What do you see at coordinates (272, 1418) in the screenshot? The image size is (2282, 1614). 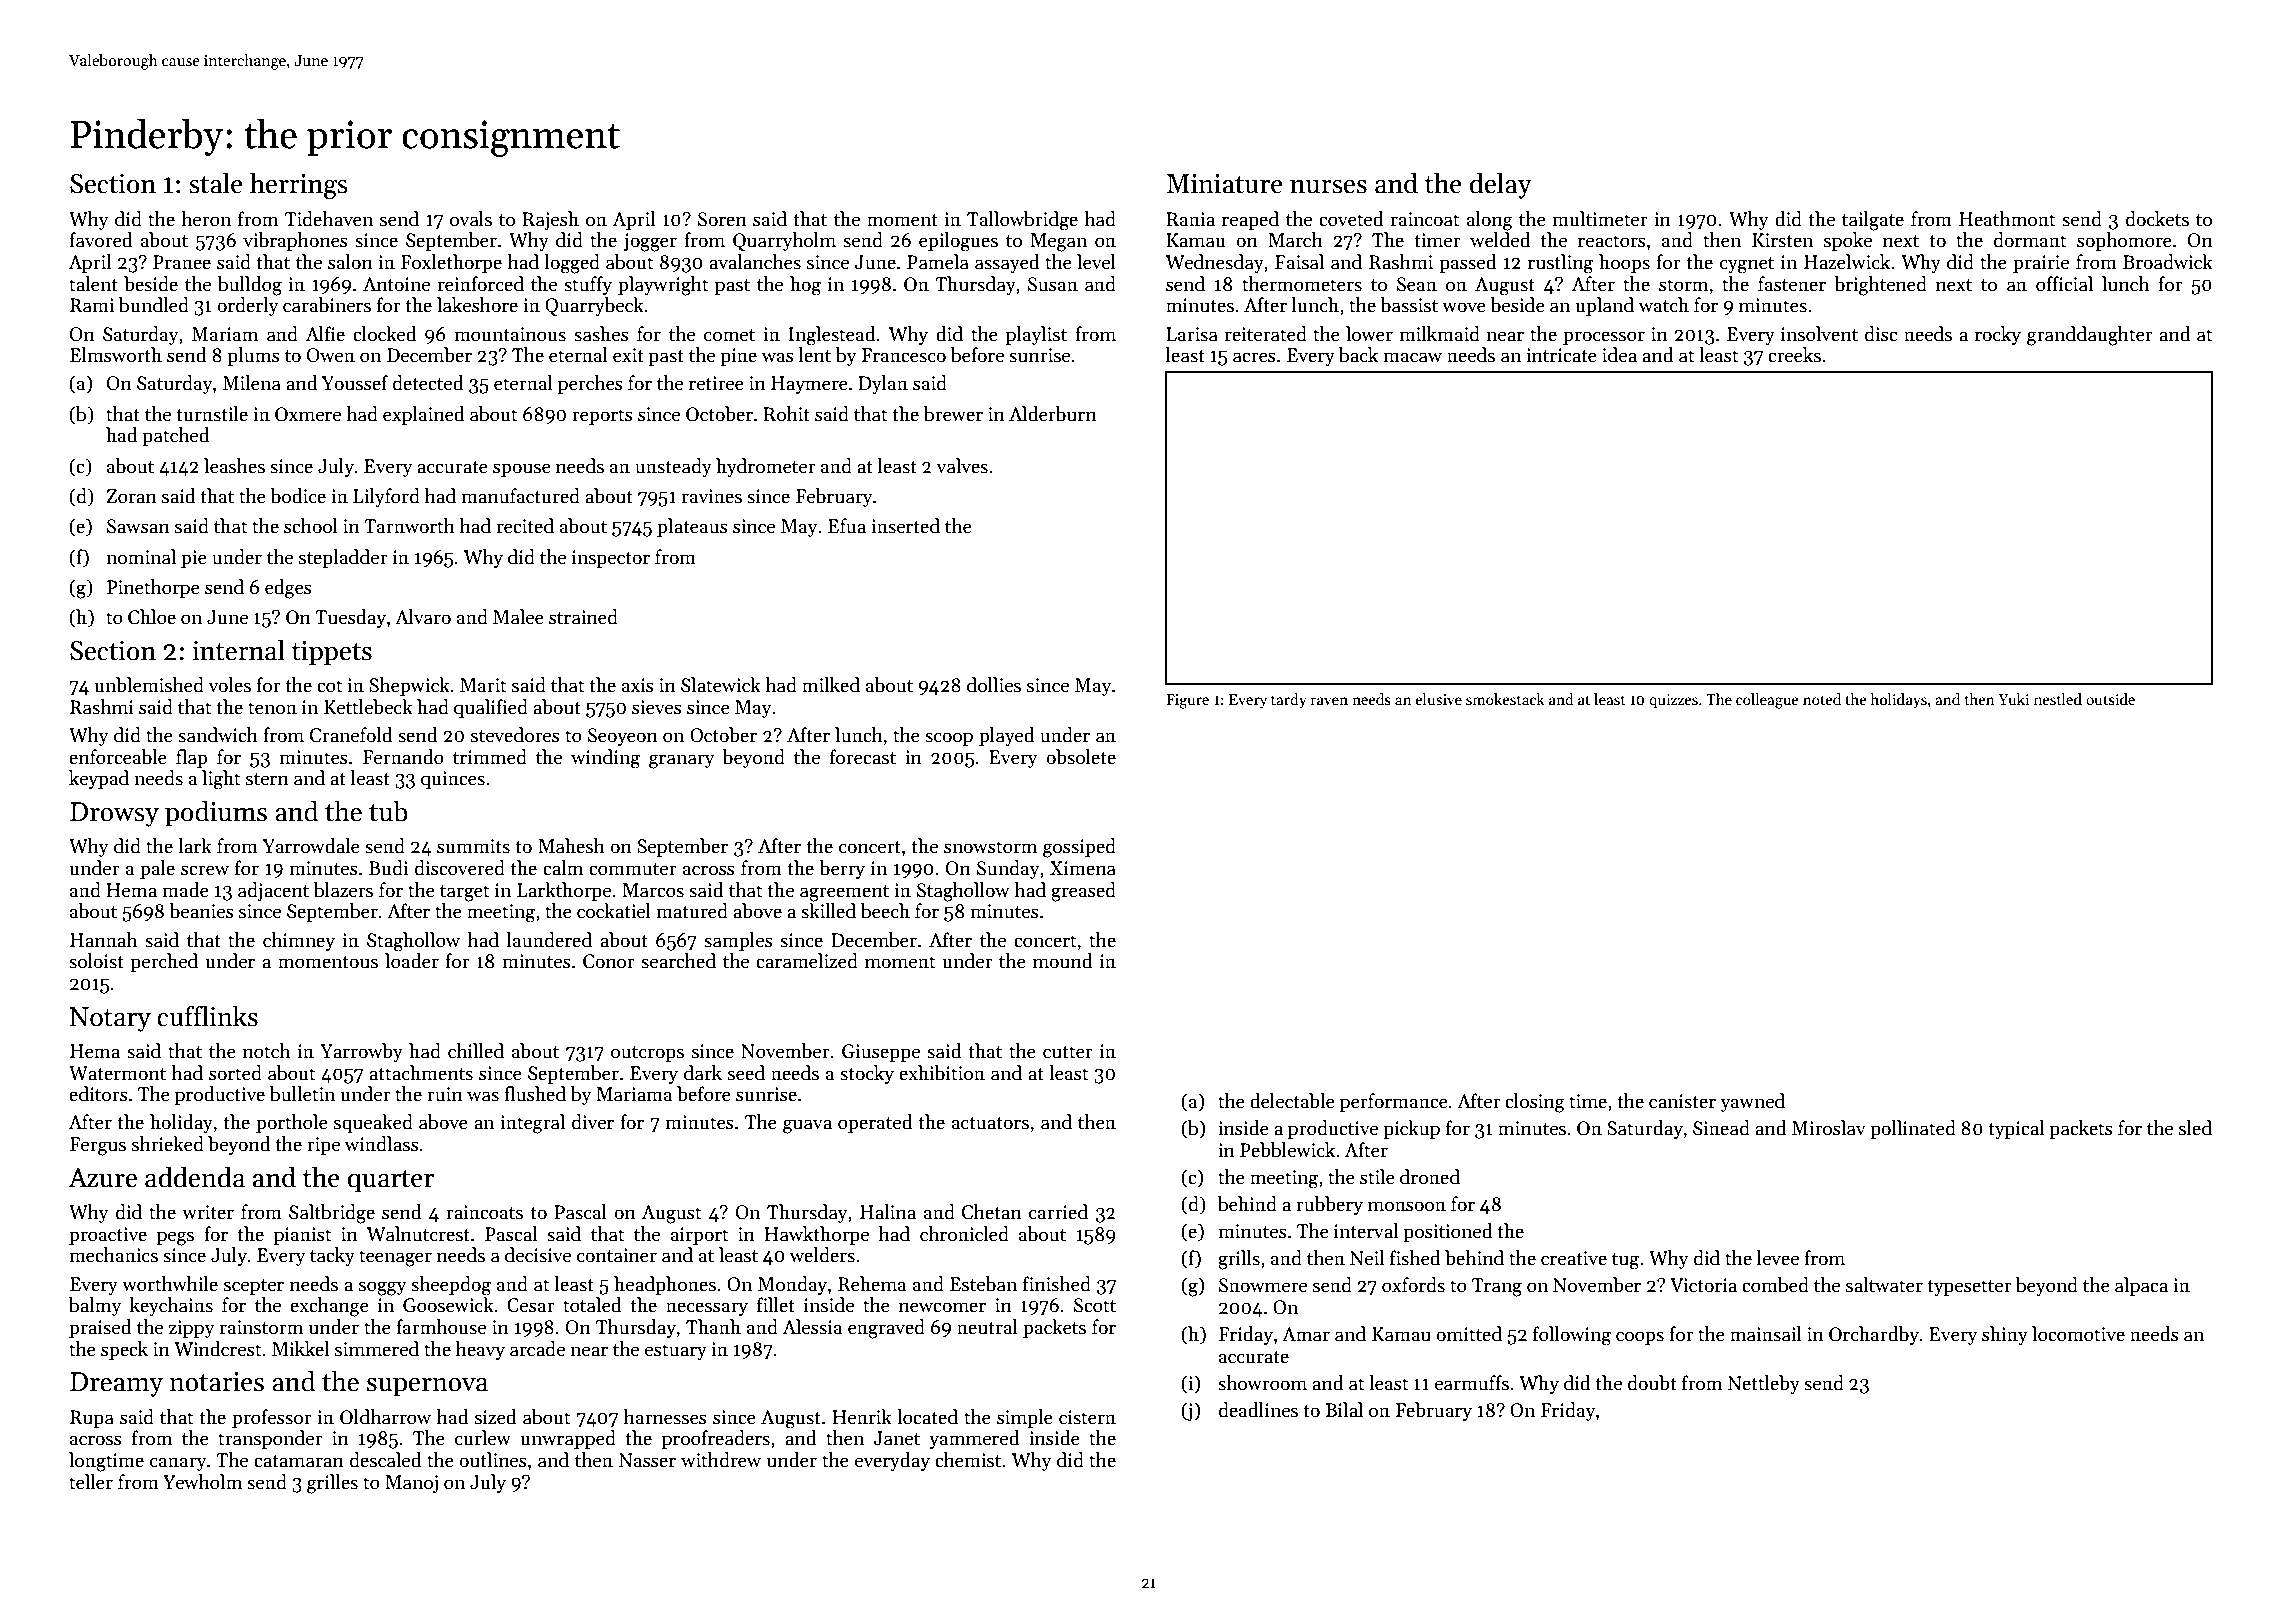 I see `professor` at bounding box center [272, 1418].
